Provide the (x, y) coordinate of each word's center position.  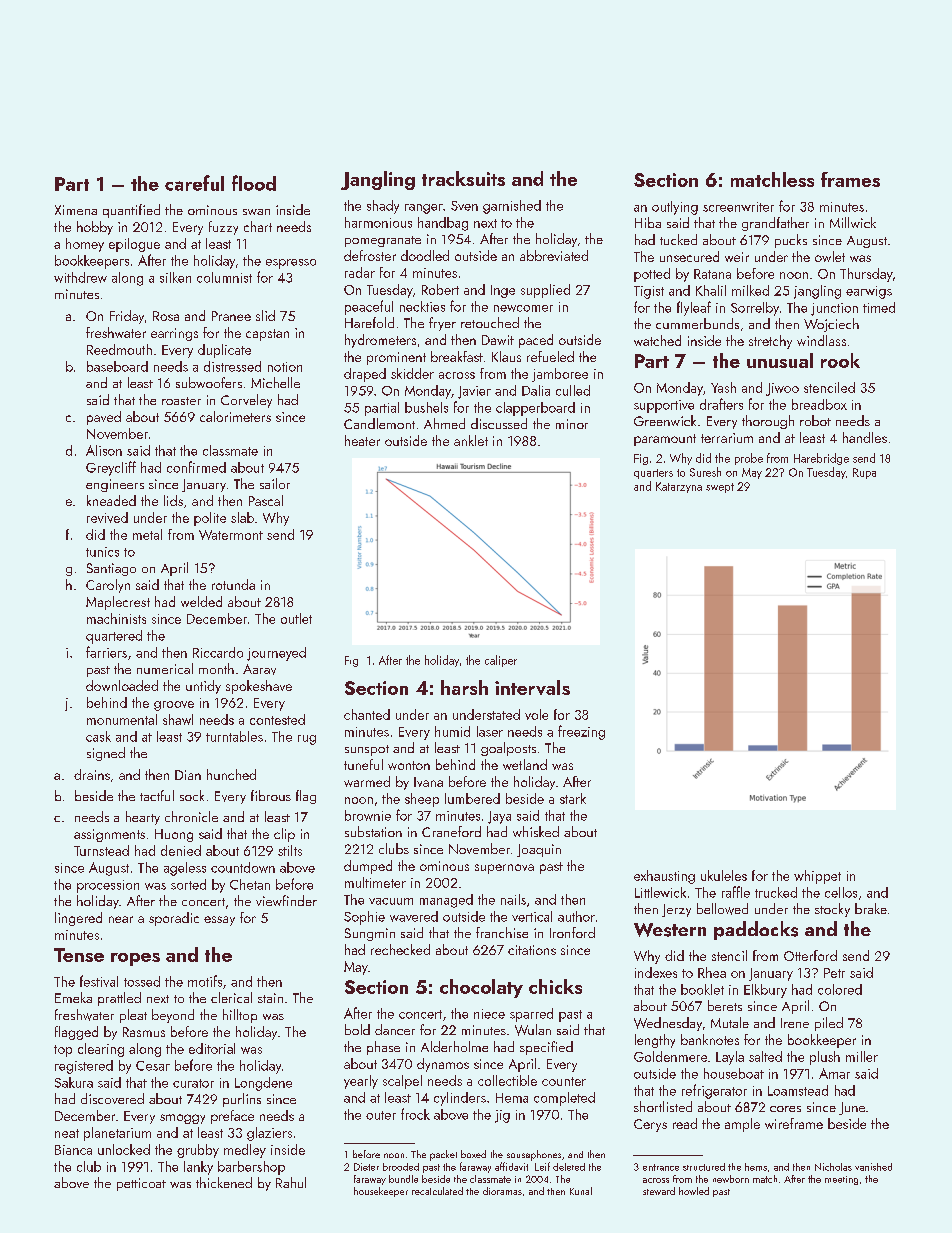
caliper (501, 661)
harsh (464, 687)
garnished (512, 207)
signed (106, 754)
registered (84, 1067)
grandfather (775, 224)
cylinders (460, 1099)
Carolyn (108, 586)
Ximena (76, 210)
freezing (581, 732)
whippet (817, 877)
